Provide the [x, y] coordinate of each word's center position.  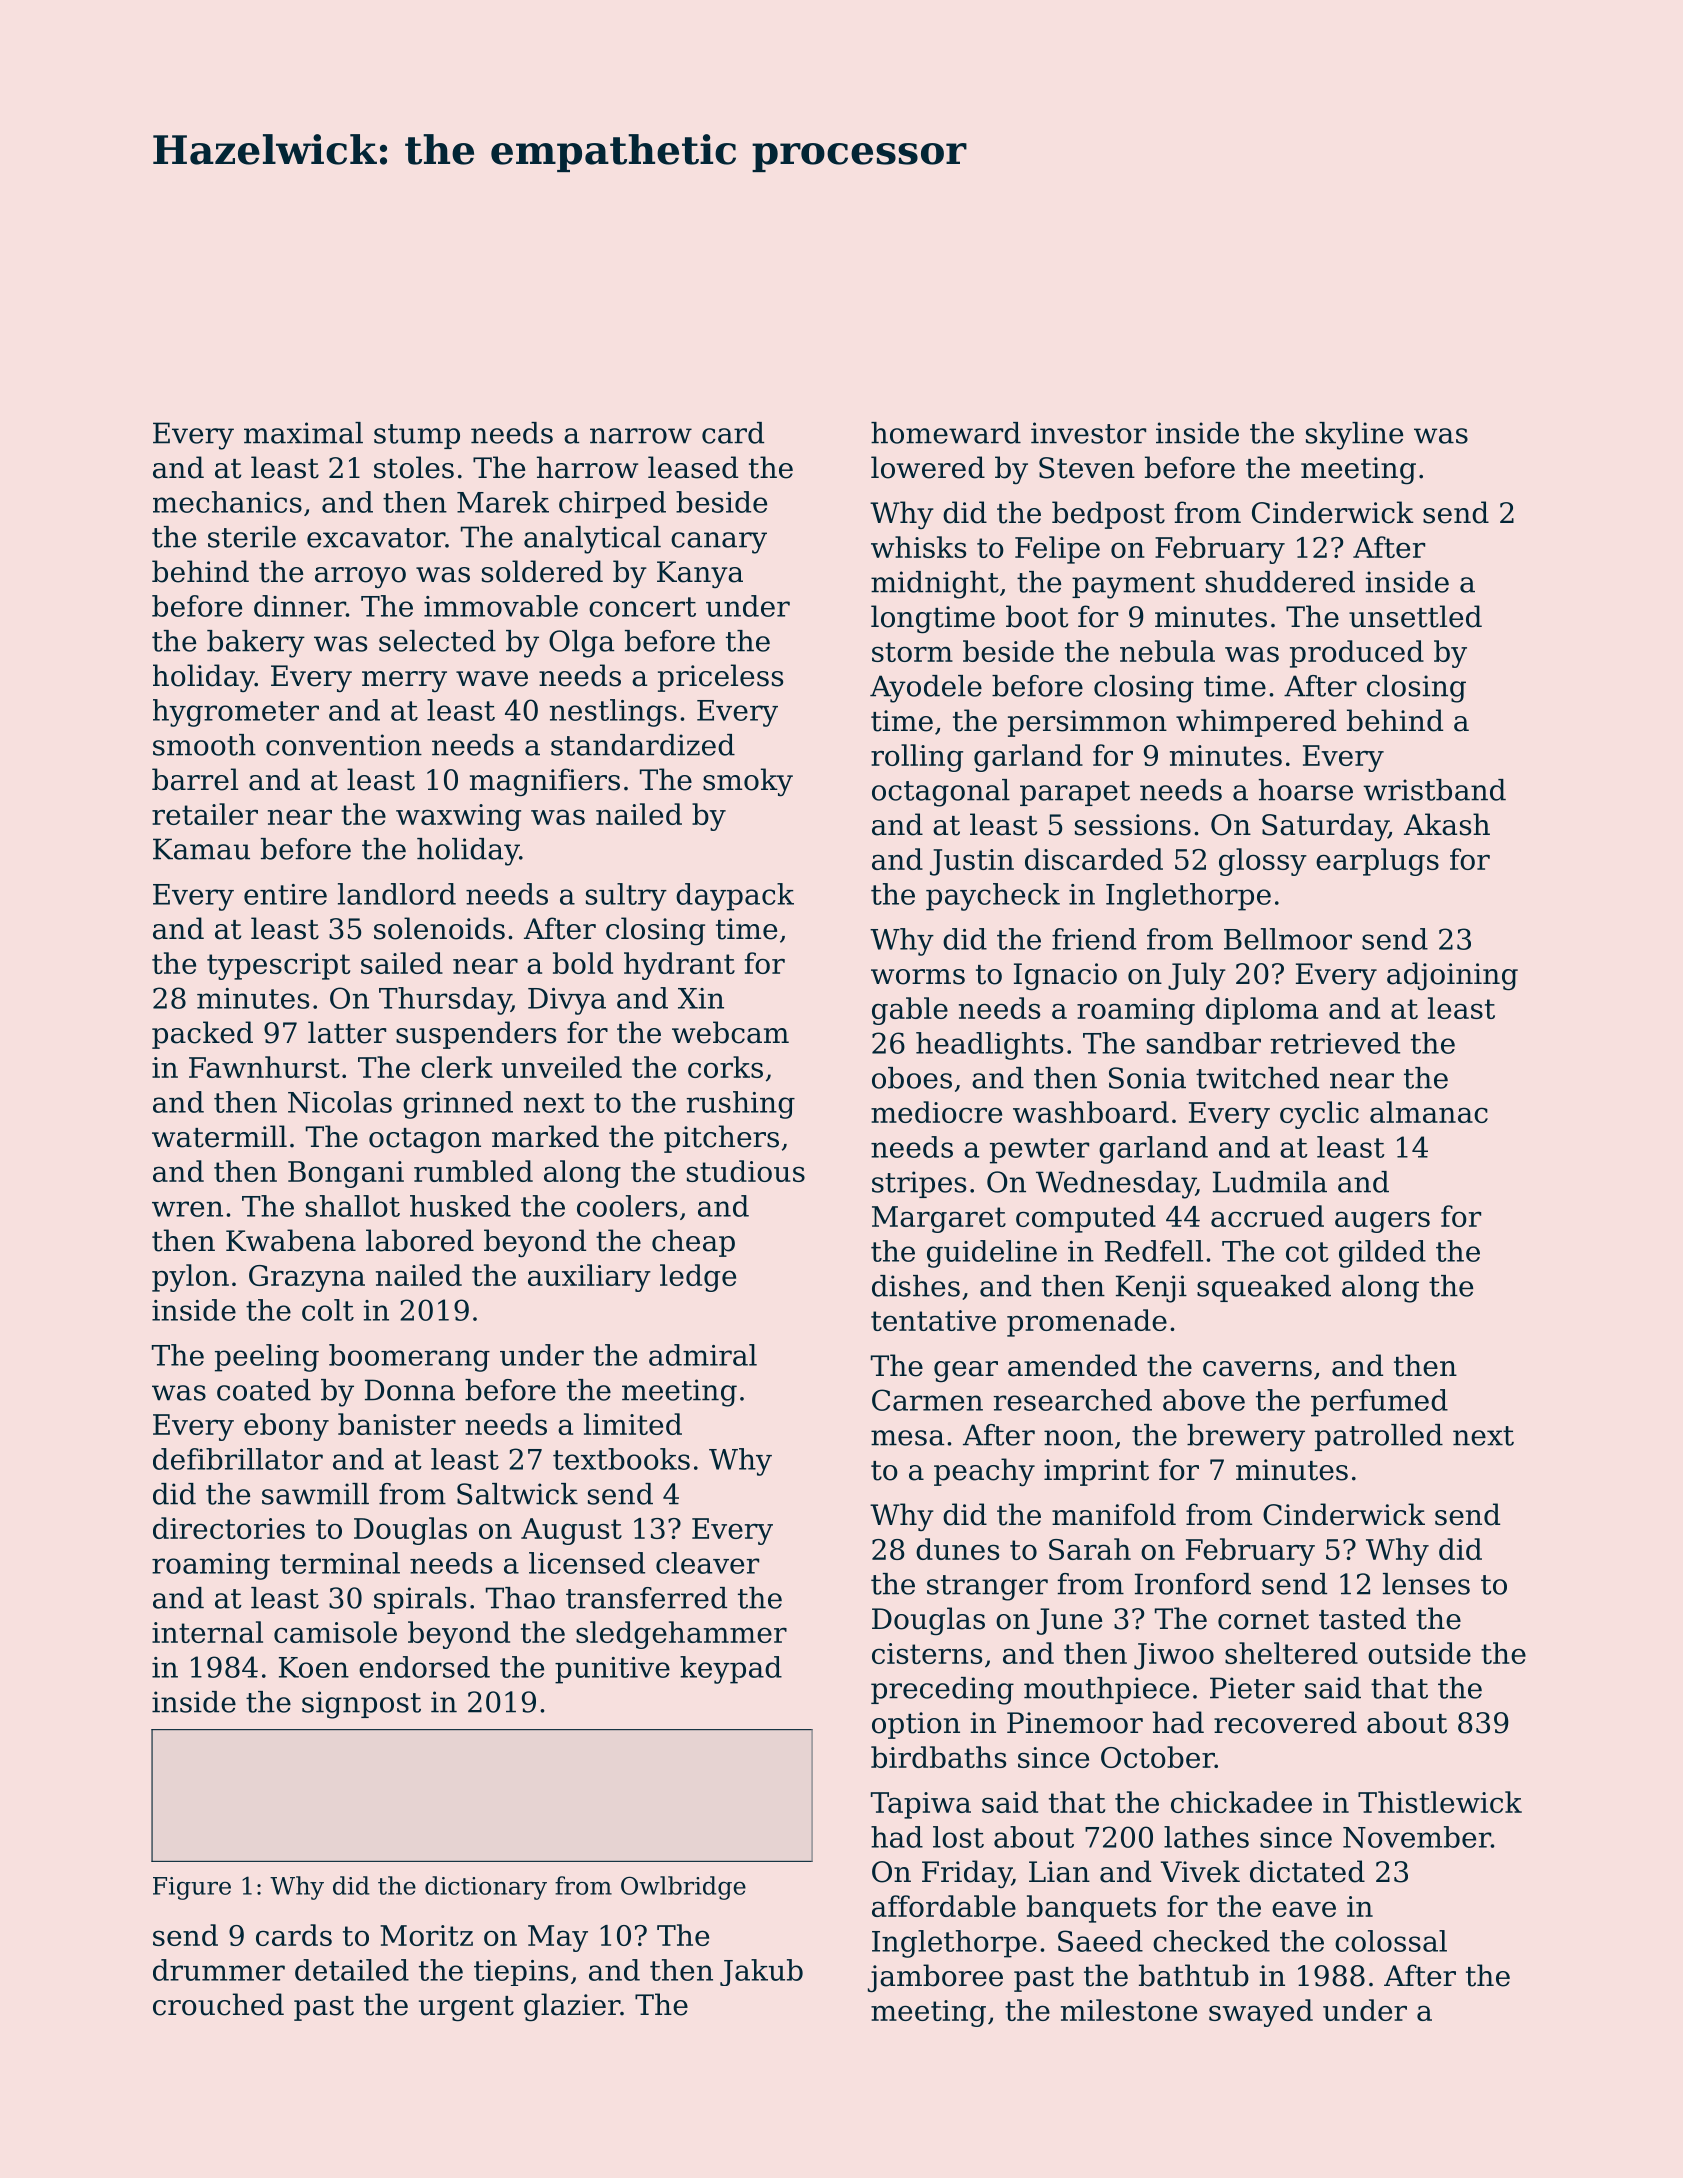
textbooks [621, 1459]
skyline [1354, 436]
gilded [1382, 1254]
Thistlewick [1440, 1802]
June [1069, 1621]
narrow [641, 436]
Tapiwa [921, 1805]
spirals [420, 1600]
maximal [303, 433]
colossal [1391, 1941]
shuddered [1280, 582]
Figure [192, 1888]
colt [328, 1310]
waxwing [458, 817]
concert [642, 607]
